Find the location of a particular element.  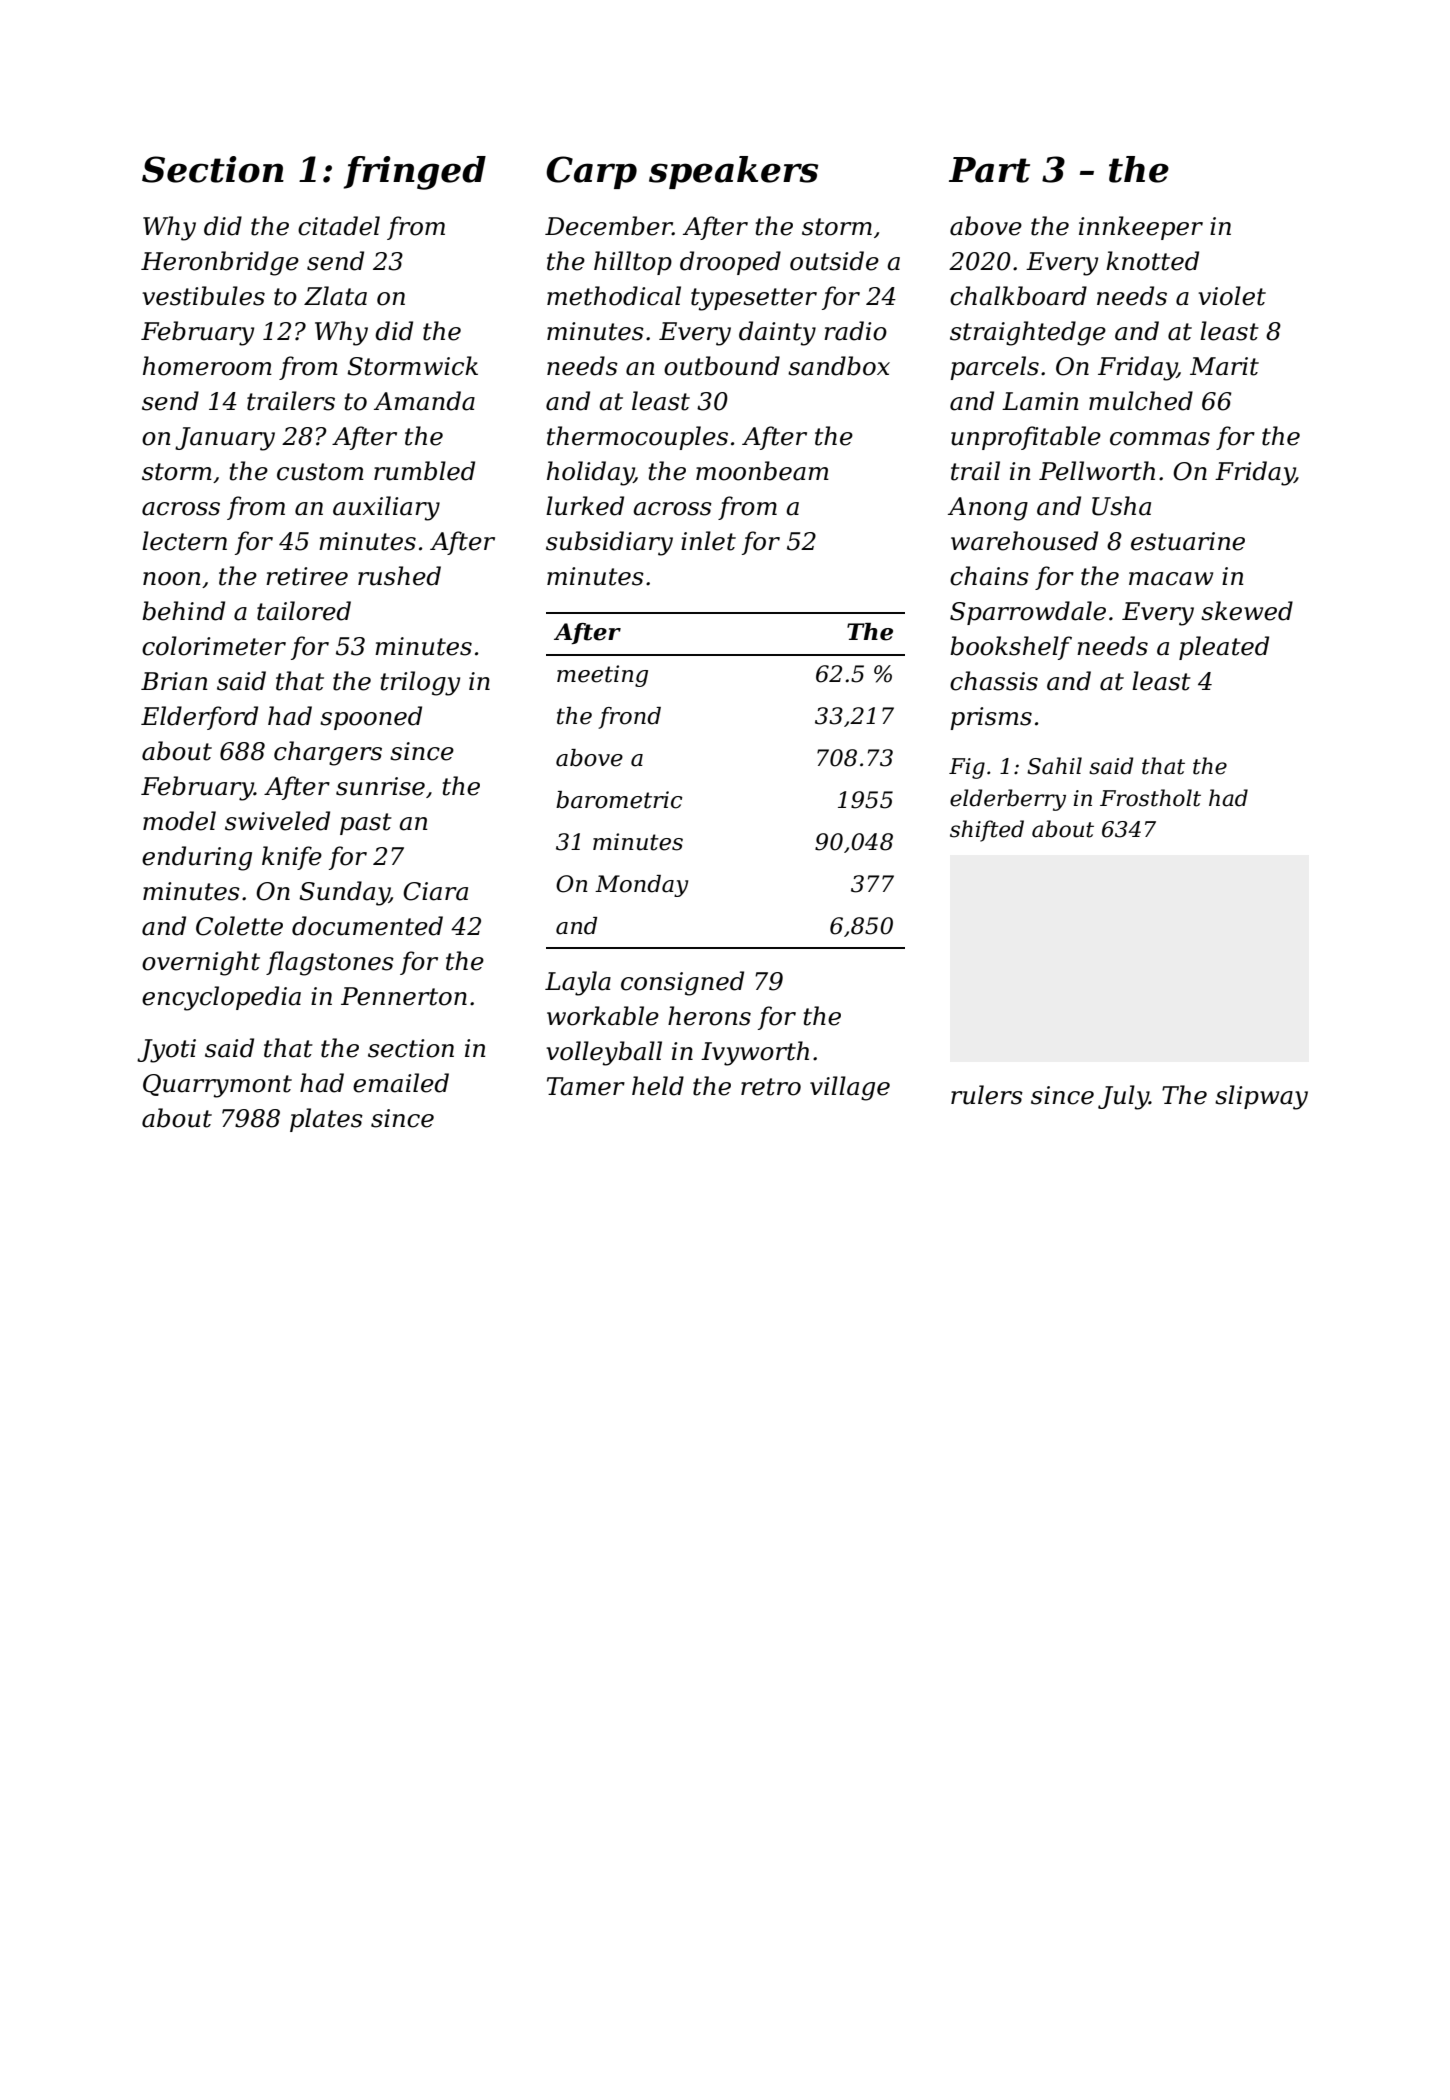

estuarine is located at coordinates (1188, 541).
